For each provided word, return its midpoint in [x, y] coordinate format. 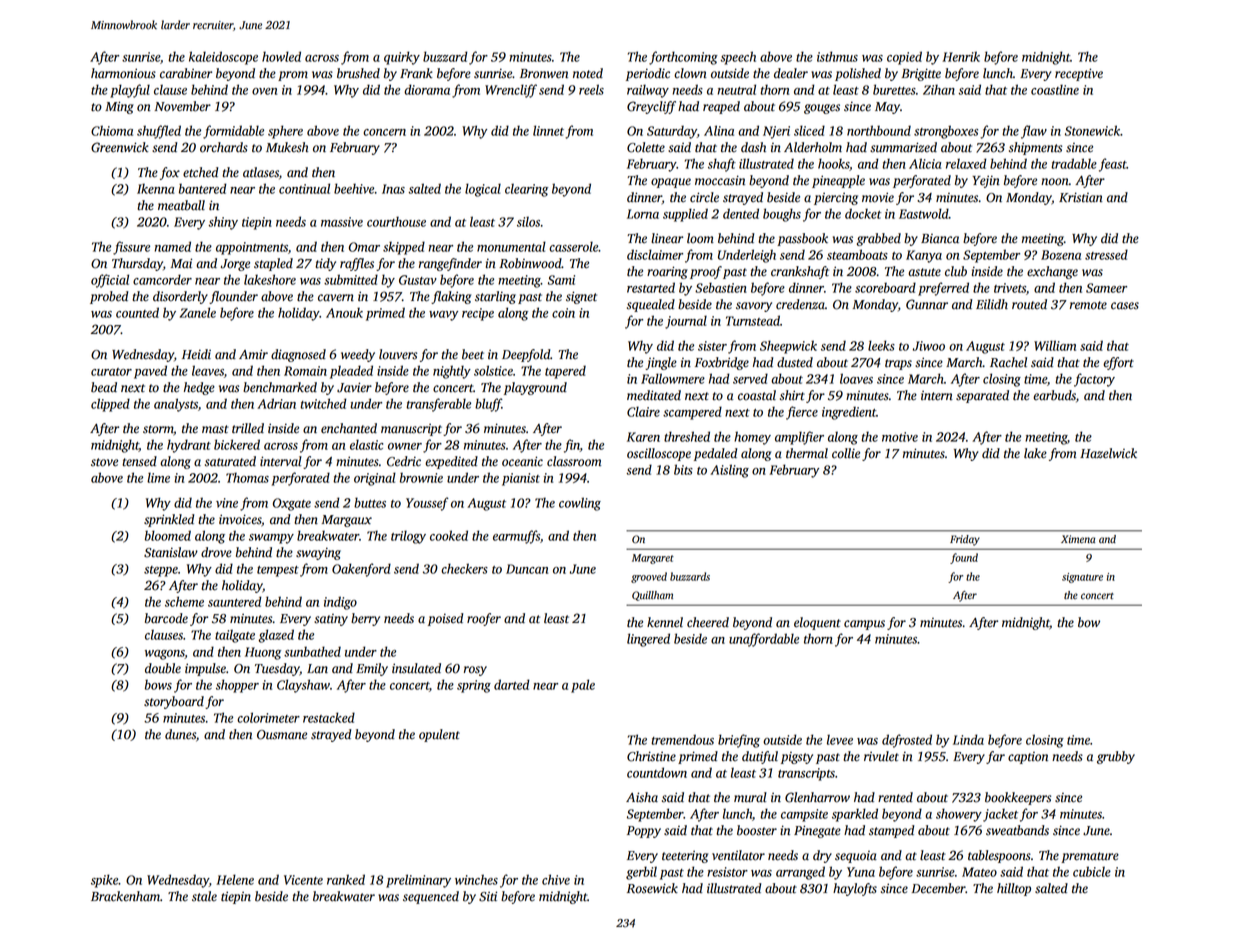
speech [738, 58]
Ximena [1078, 539]
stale [204, 896]
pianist [521, 479]
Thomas [247, 477]
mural [750, 797]
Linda [968, 739]
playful [130, 91]
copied [904, 58]
